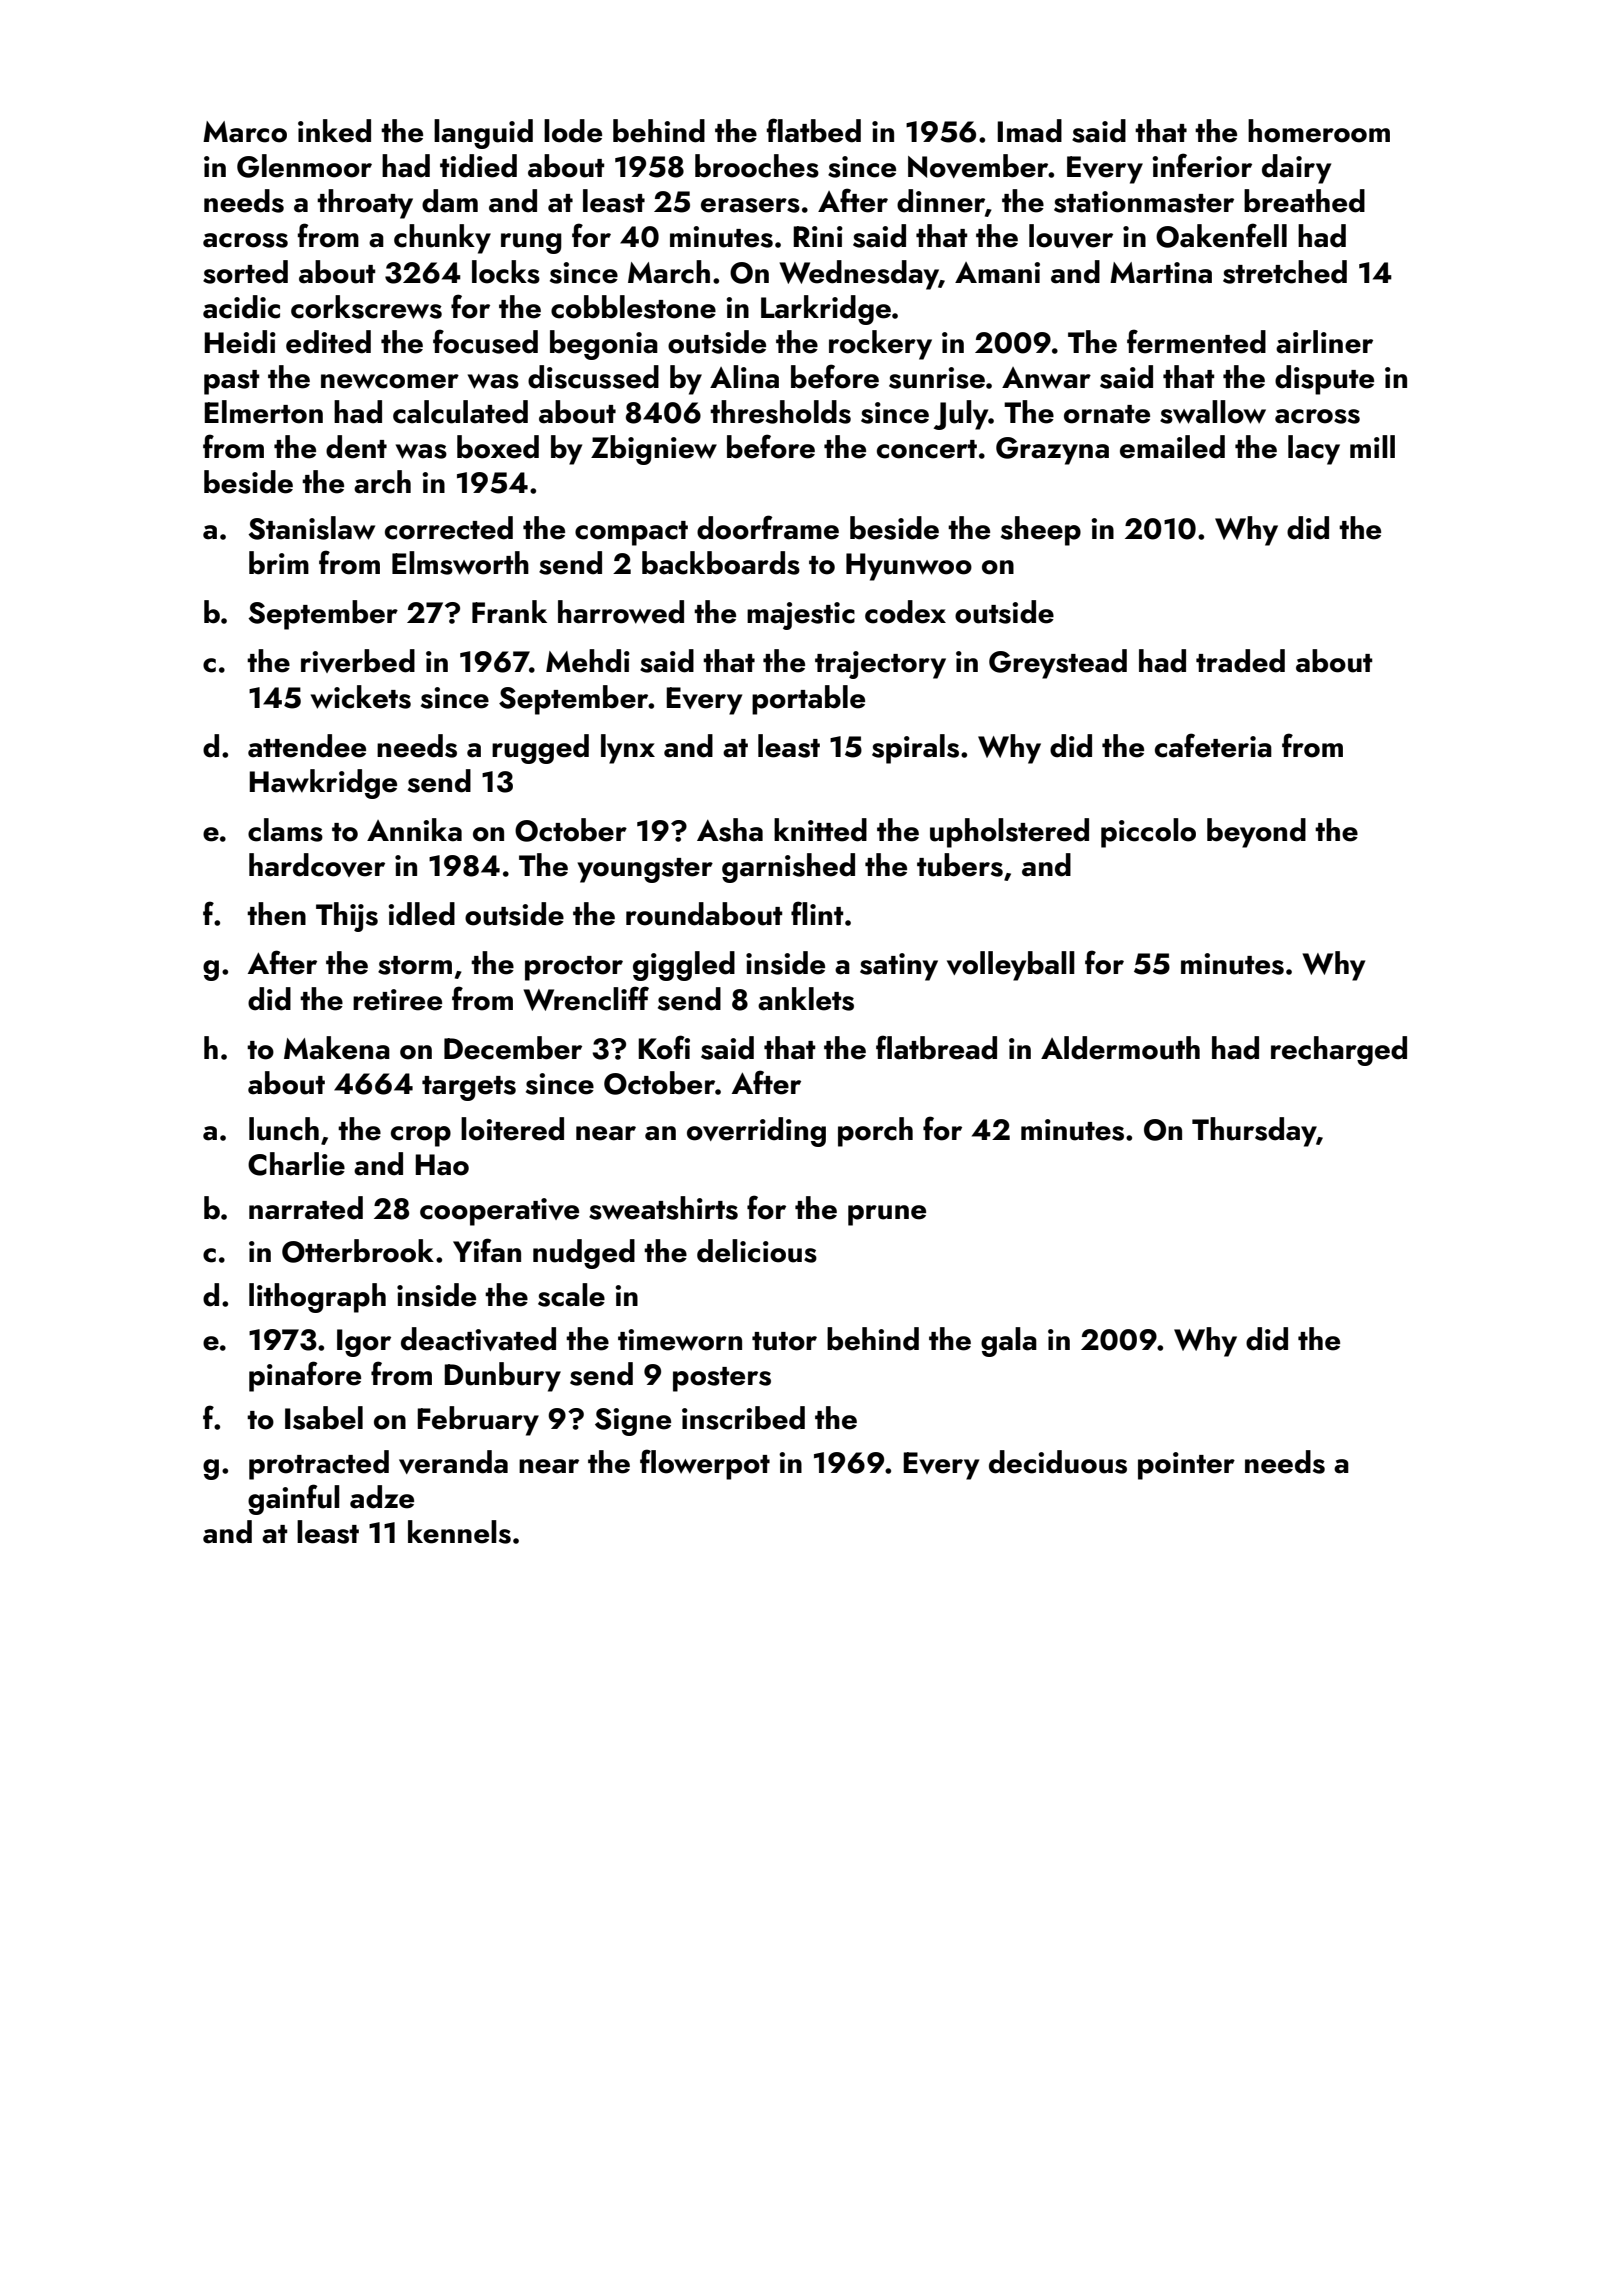 This screenshot has width=1620, height=2292. I want to click on thresholds, so click(780, 412).
